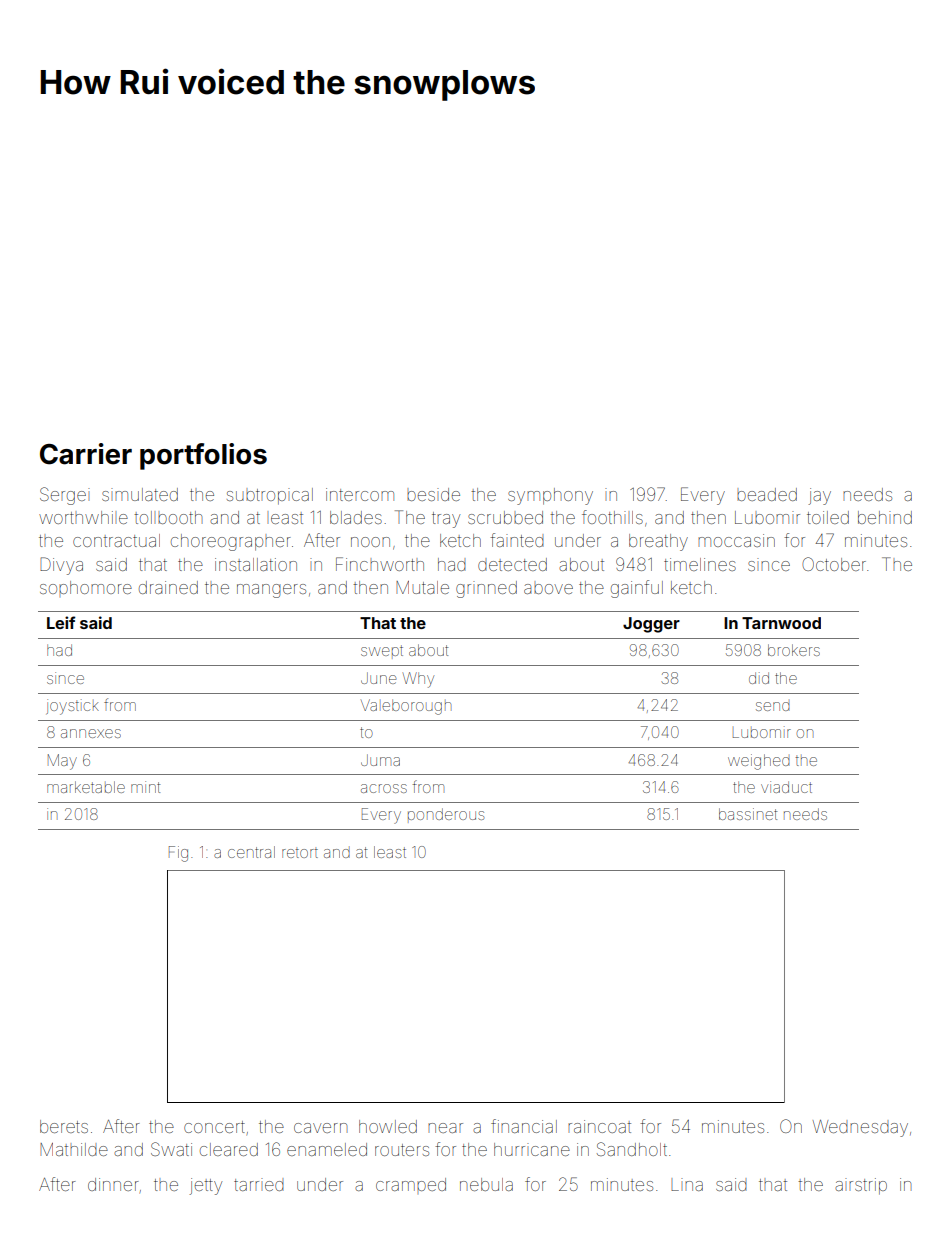 The width and height of the screenshot is (952, 1233). What do you see at coordinates (203, 456) in the screenshot?
I see `portfolios` at bounding box center [203, 456].
